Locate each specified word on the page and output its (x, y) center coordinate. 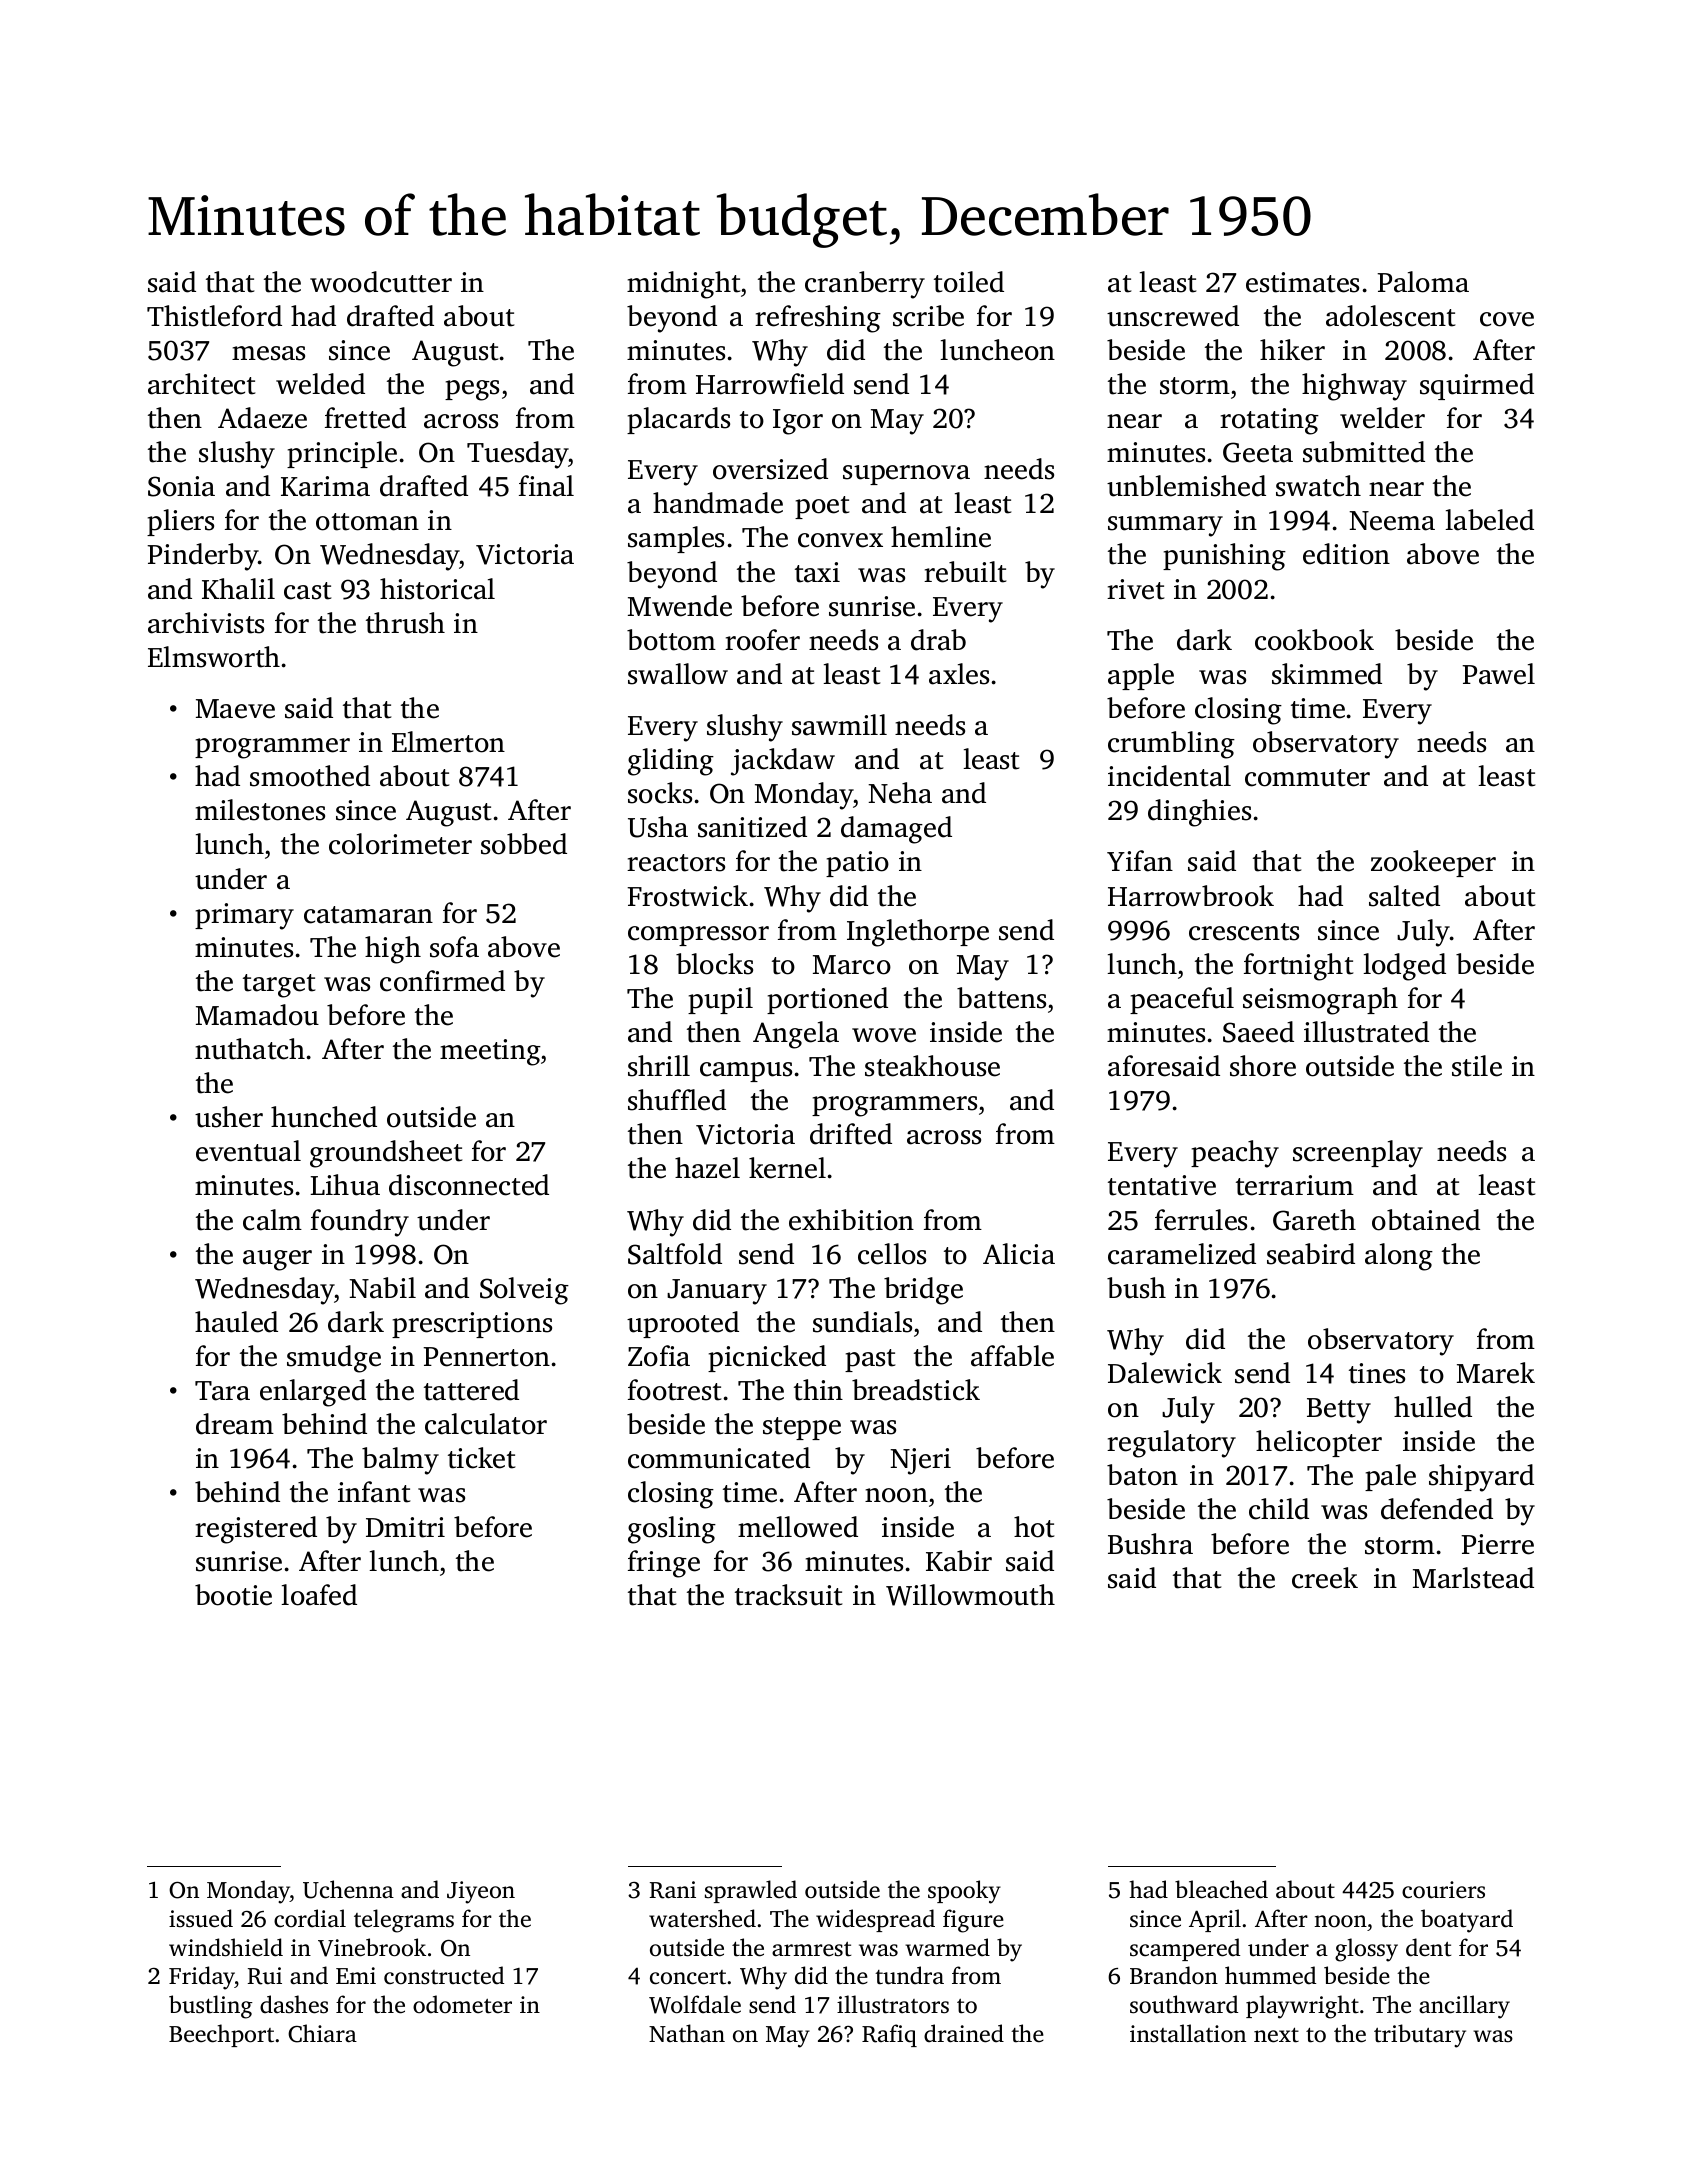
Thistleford (214, 316)
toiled (969, 282)
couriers (1443, 1890)
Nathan (687, 2033)
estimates (1302, 282)
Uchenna (348, 1889)
